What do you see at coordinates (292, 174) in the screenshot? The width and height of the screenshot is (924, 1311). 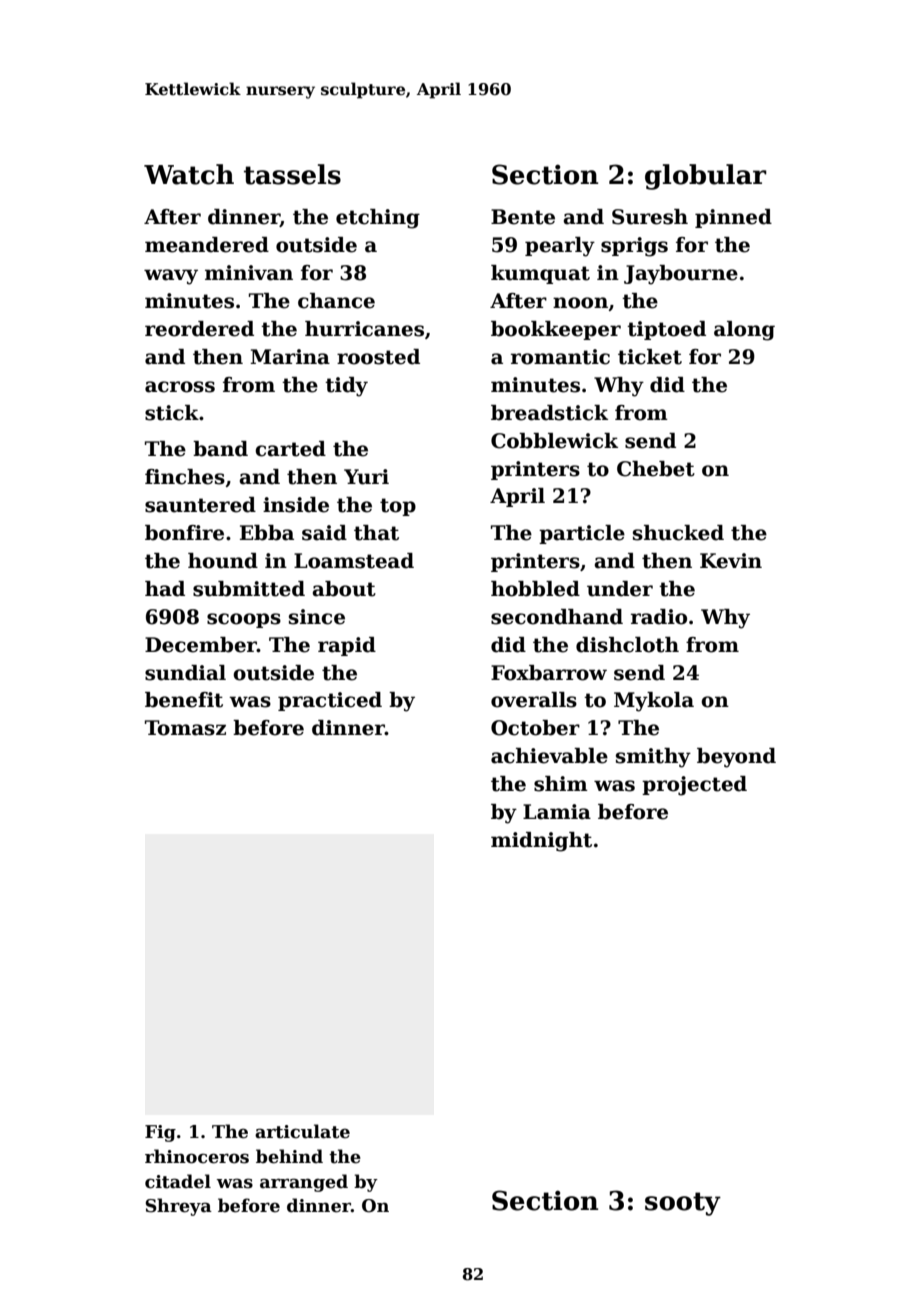 I see `tassels` at bounding box center [292, 174].
